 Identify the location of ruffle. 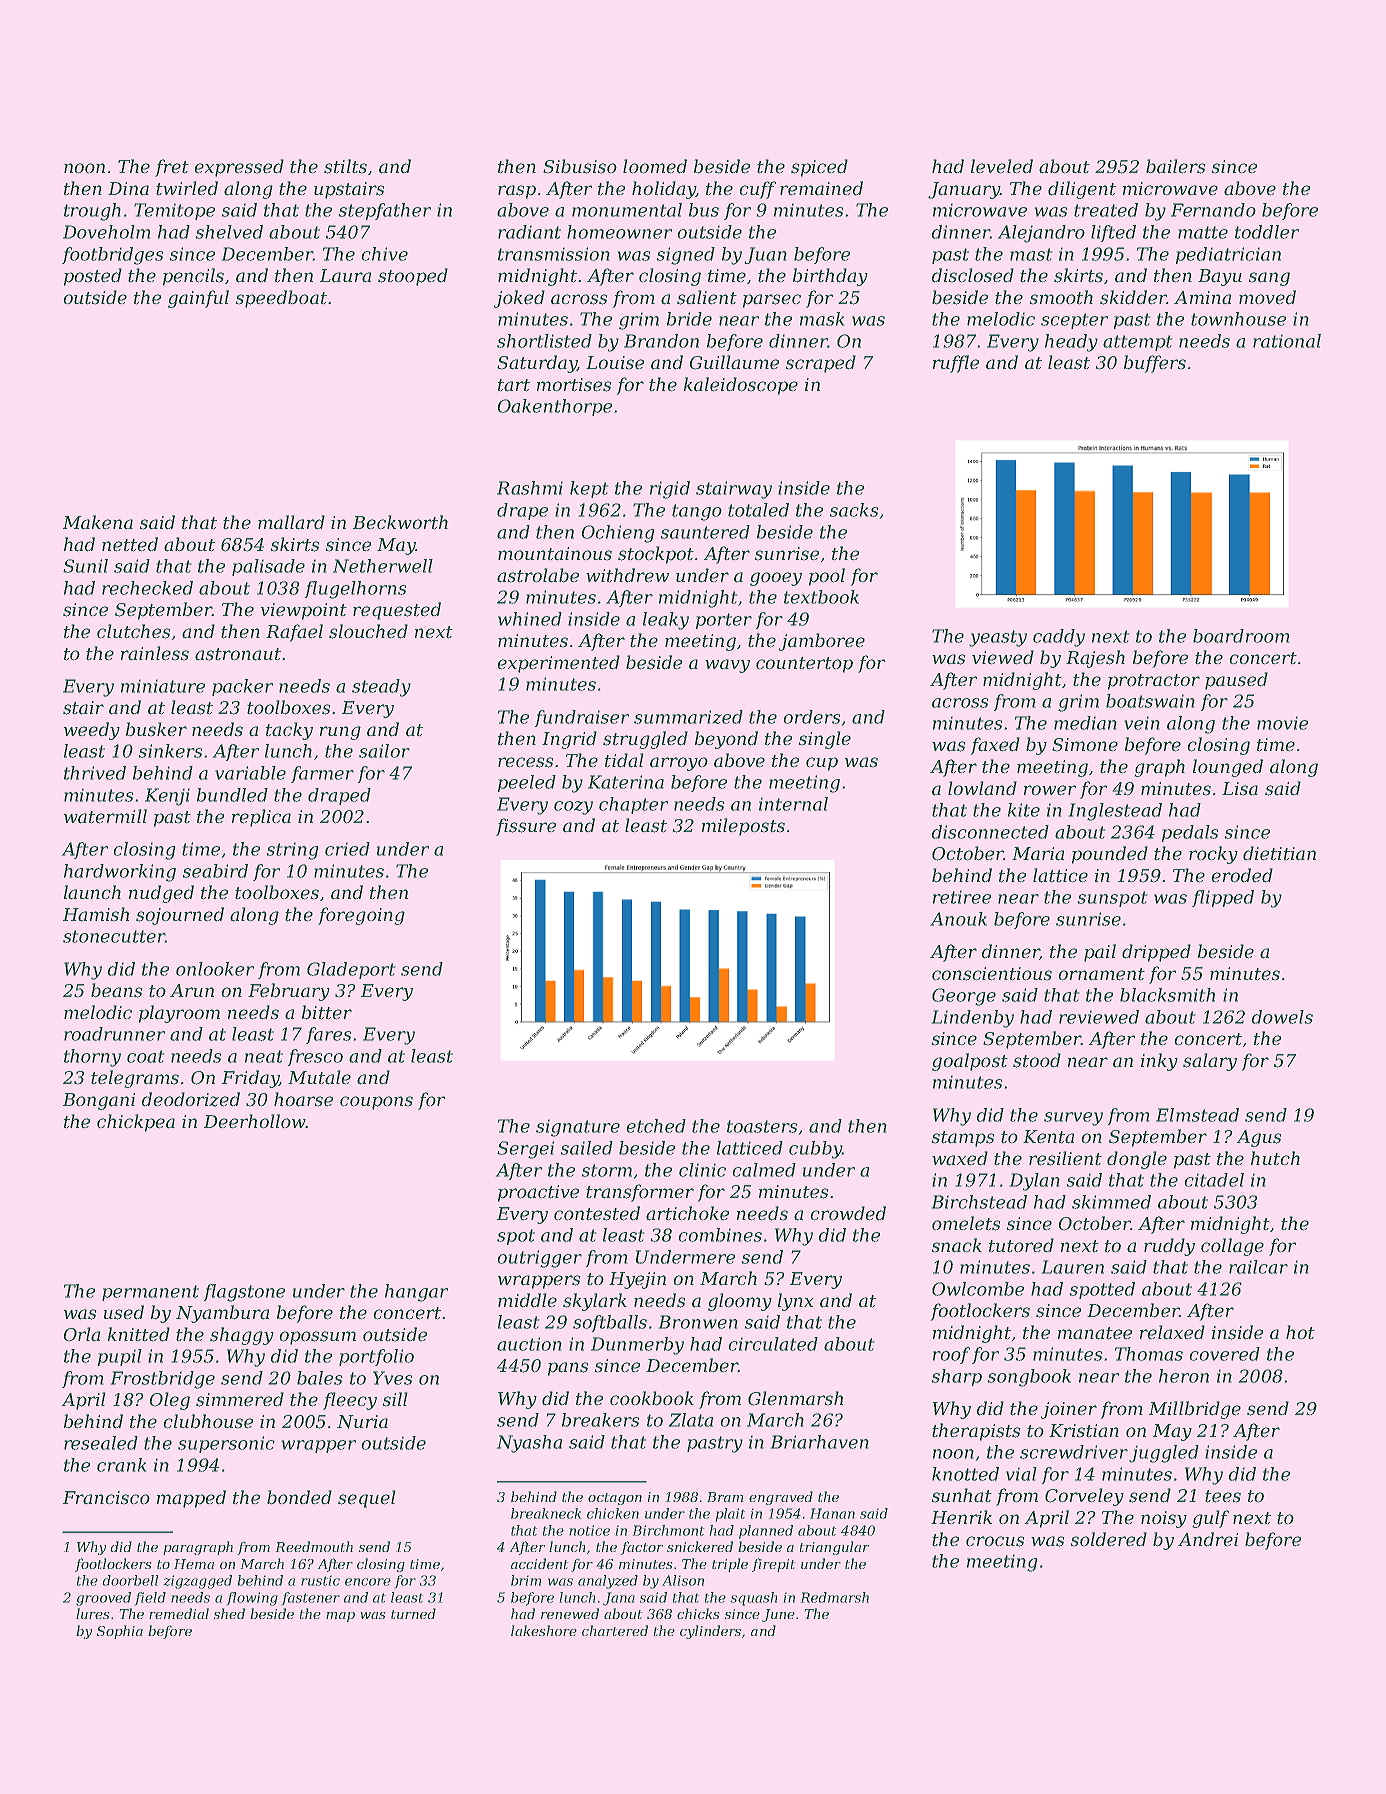
(956, 364).
